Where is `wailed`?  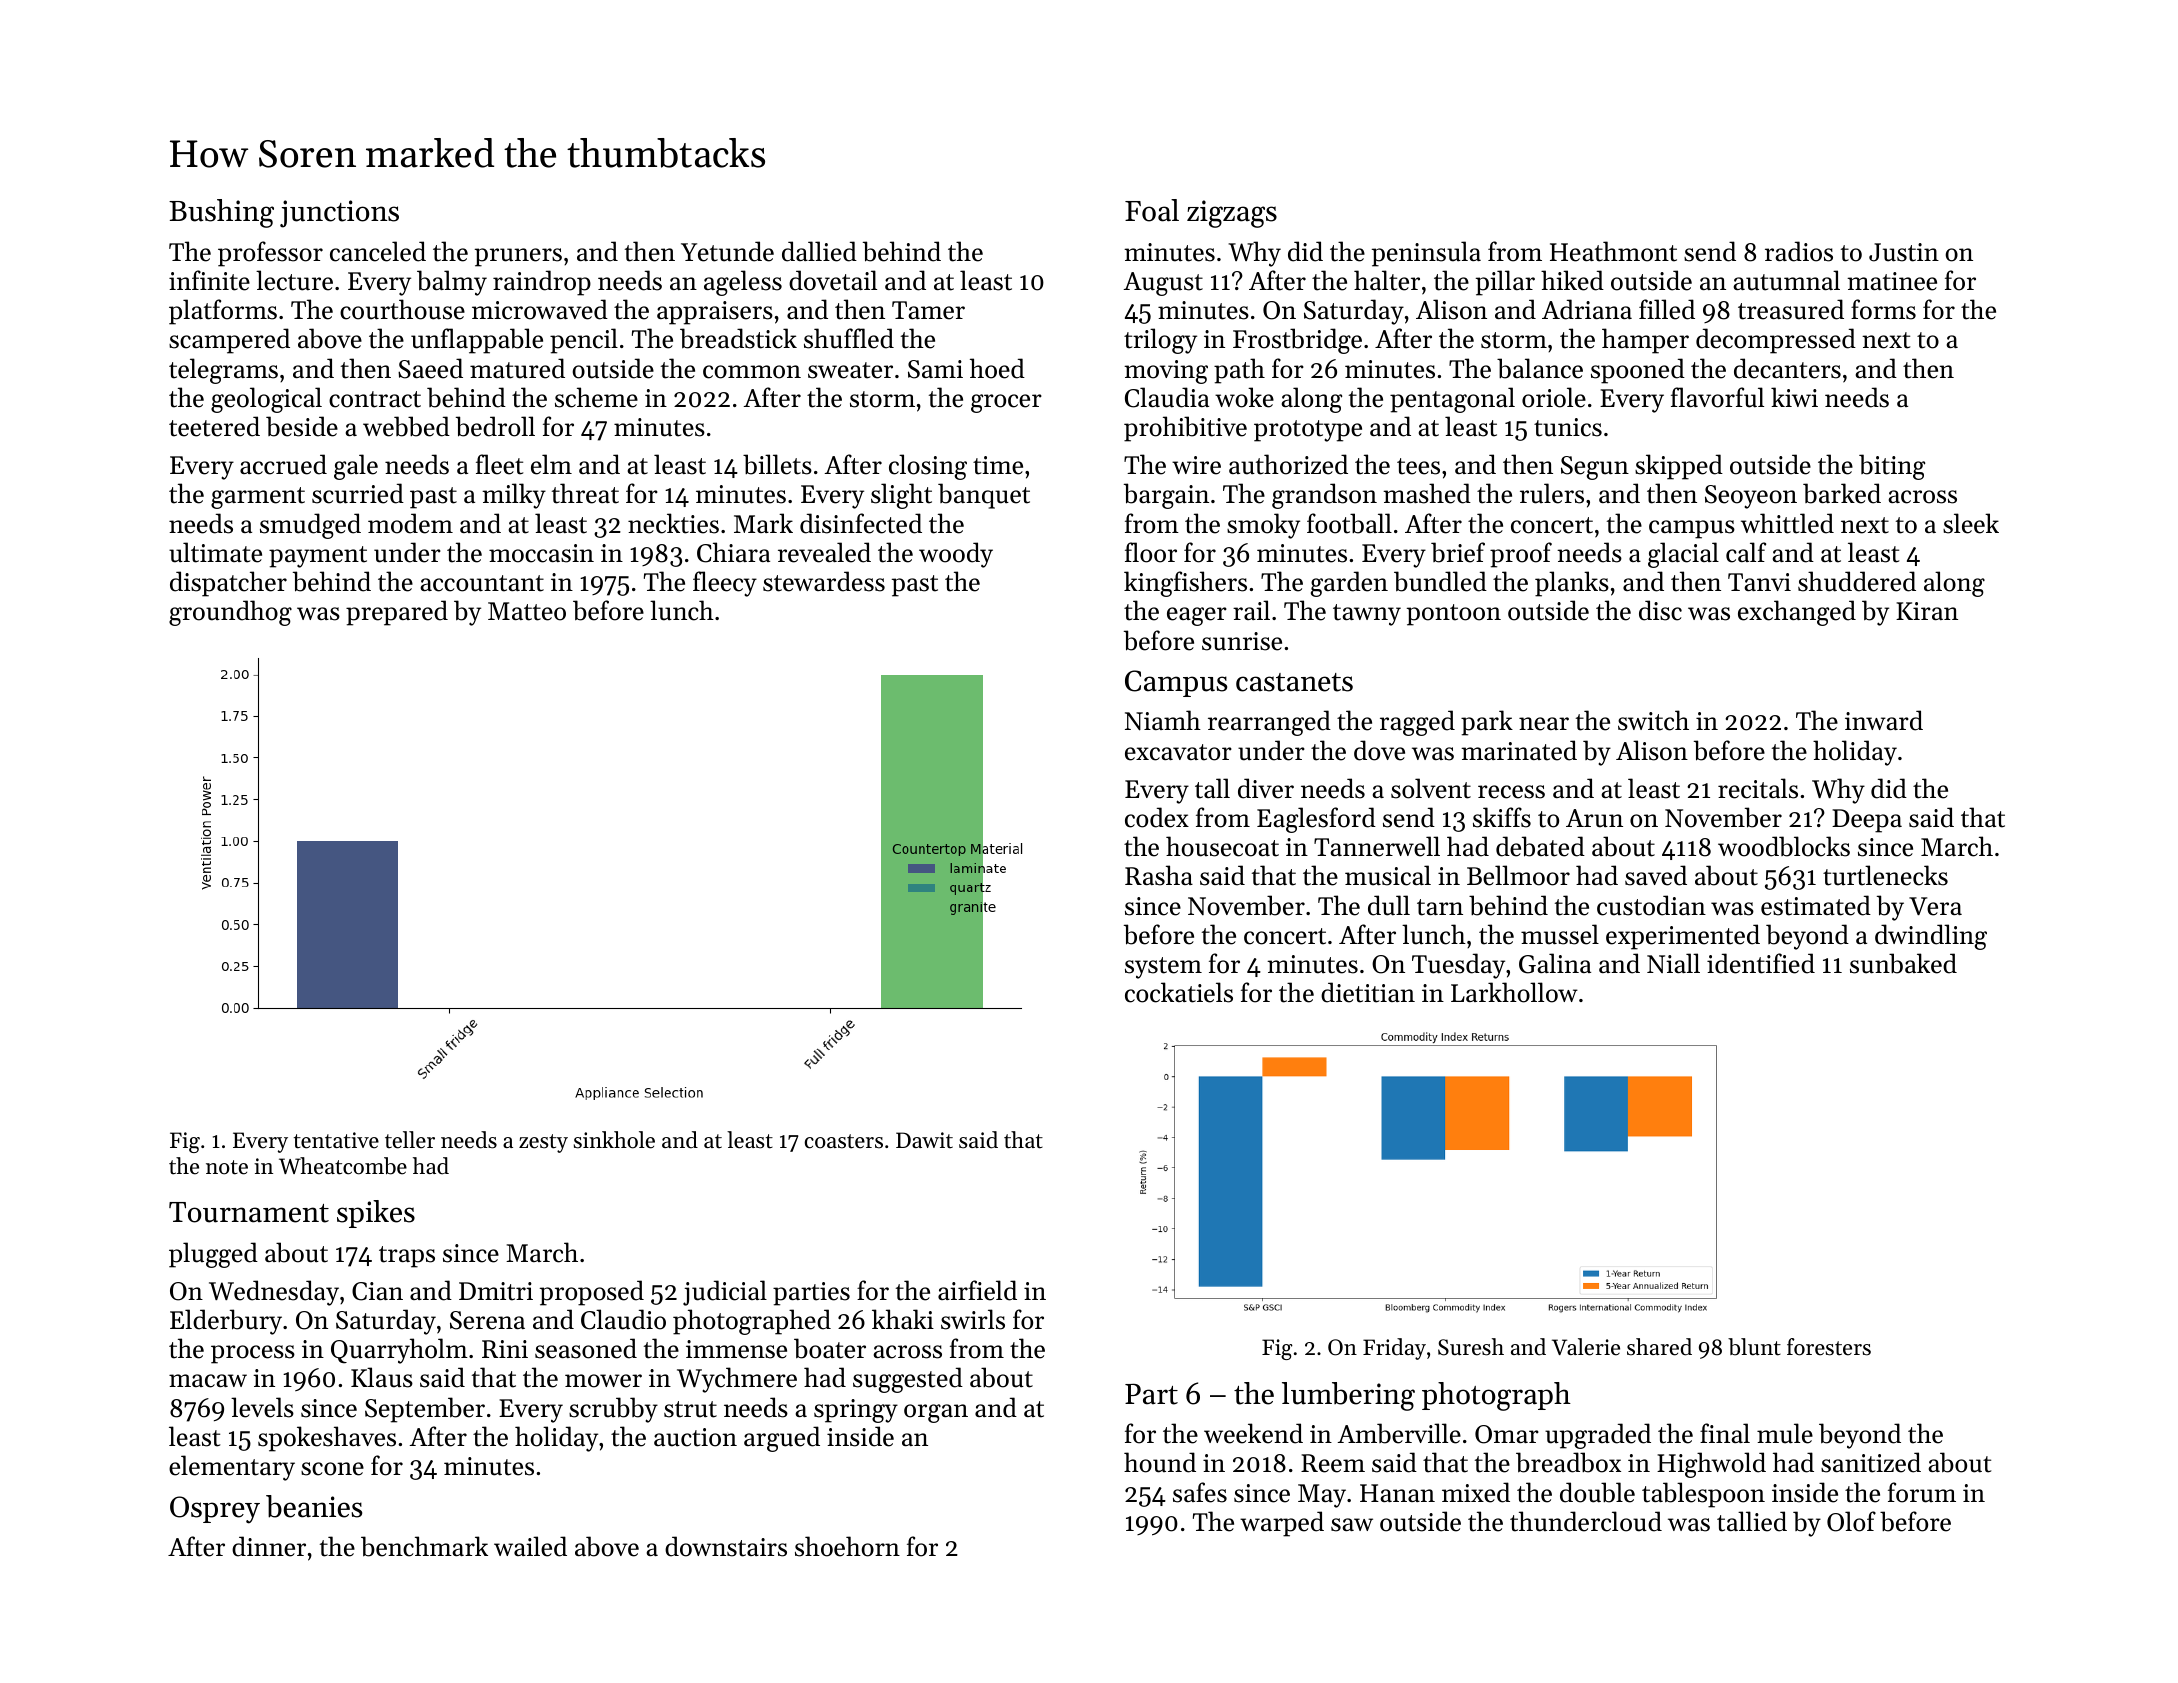 wailed is located at coordinates (530, 1546).
